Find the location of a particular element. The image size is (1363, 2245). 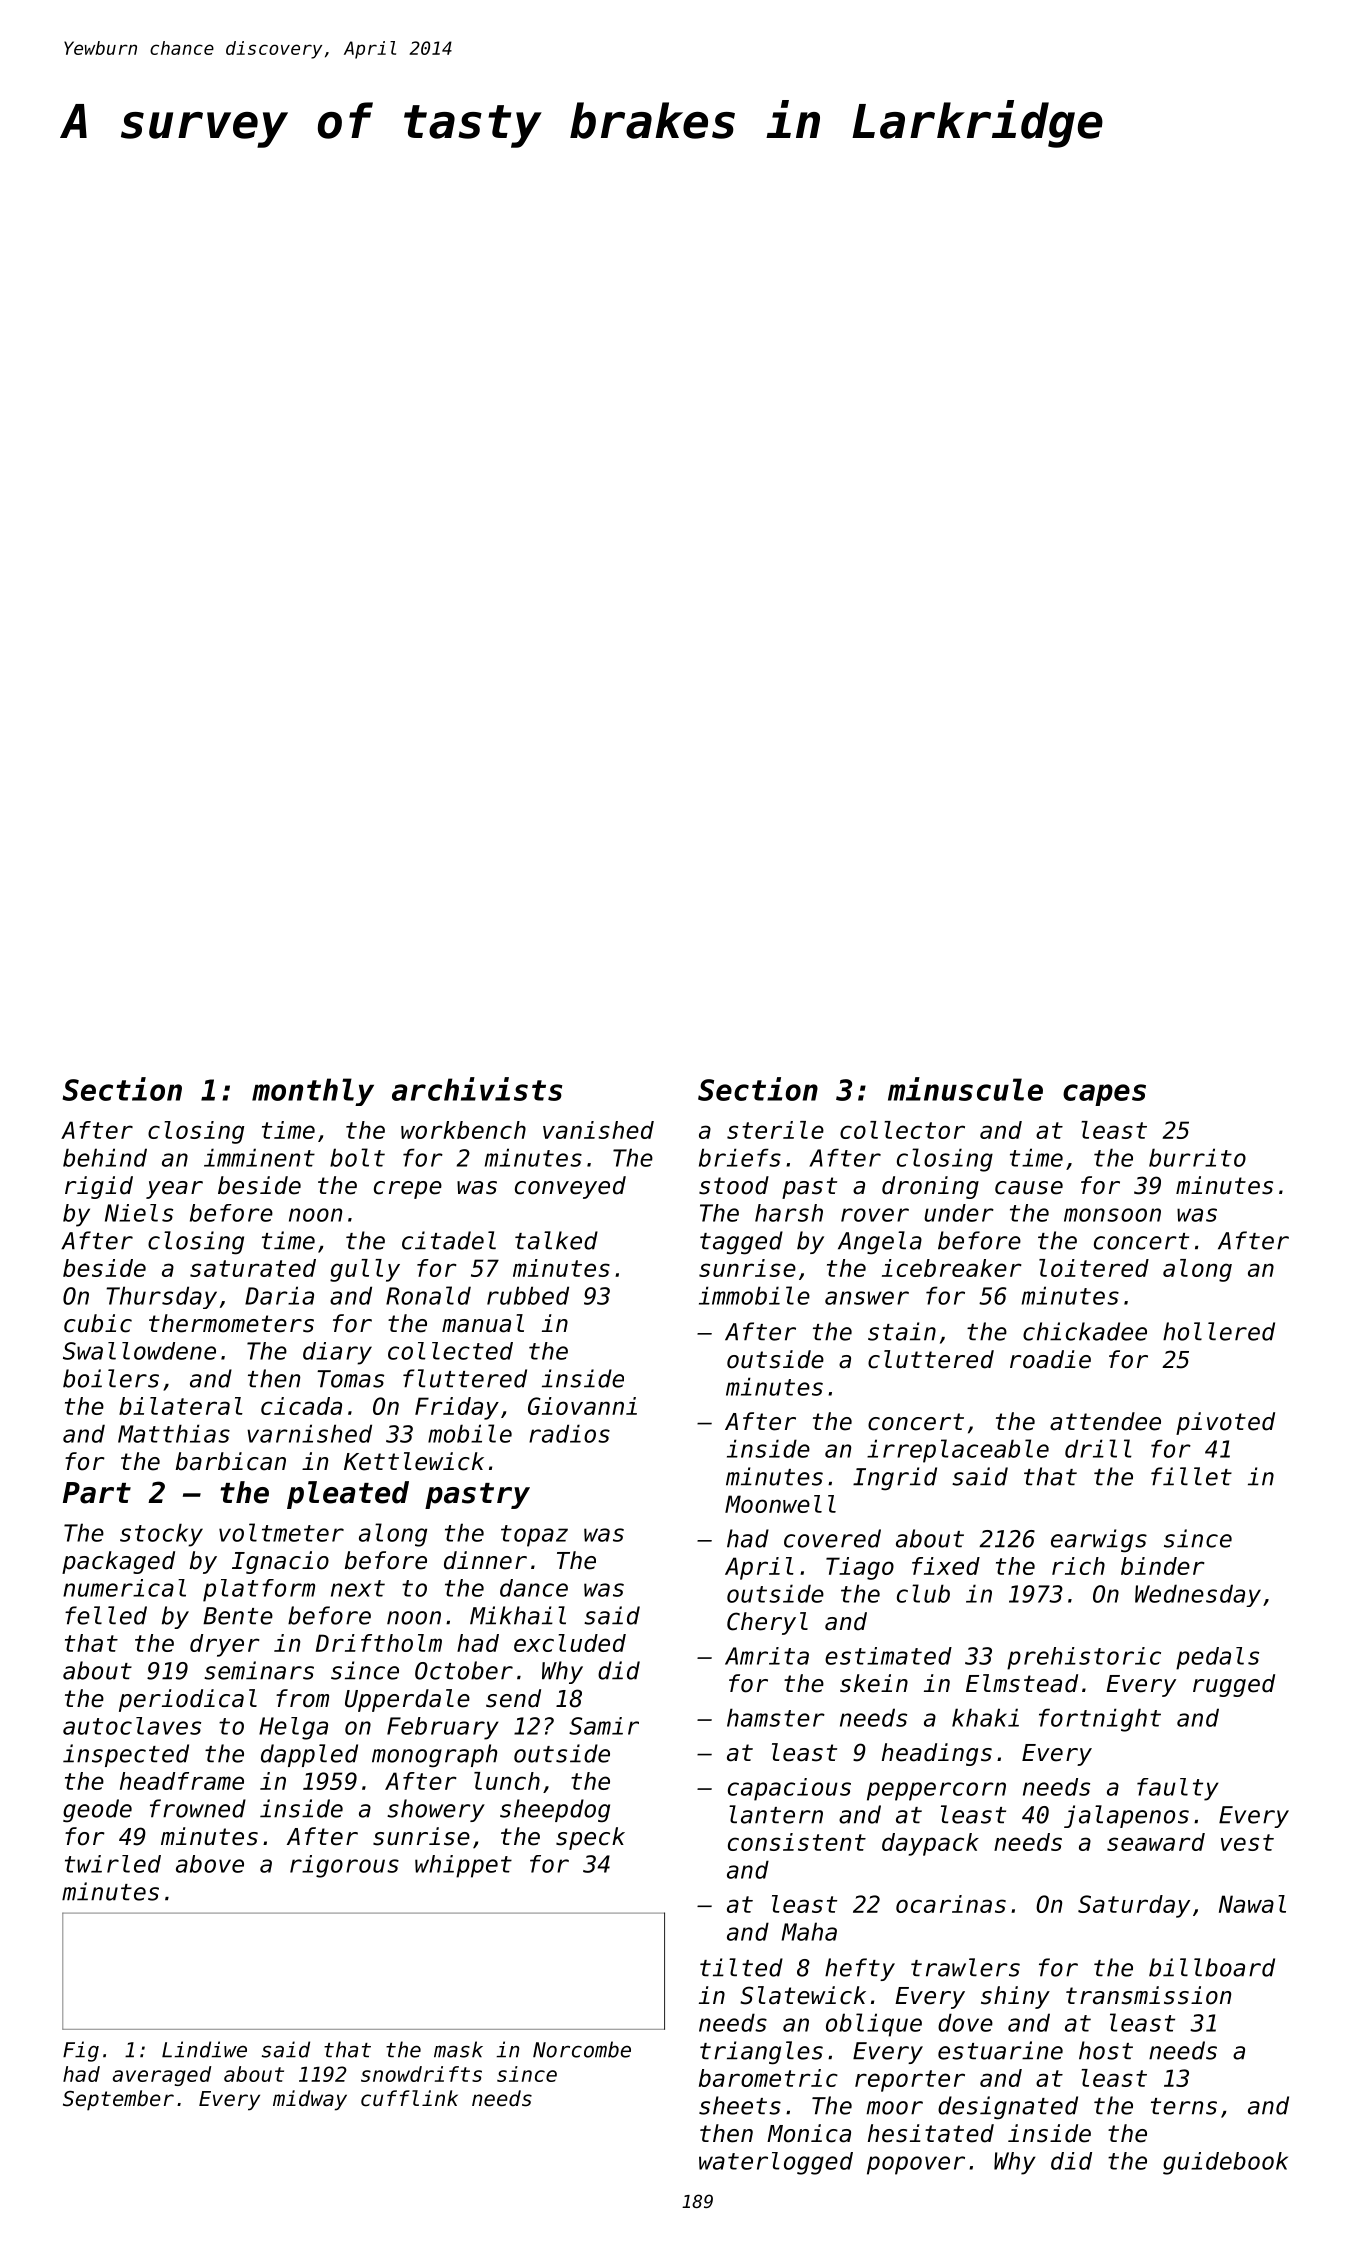

guidebook is located at coordinates (1225, 2163).
